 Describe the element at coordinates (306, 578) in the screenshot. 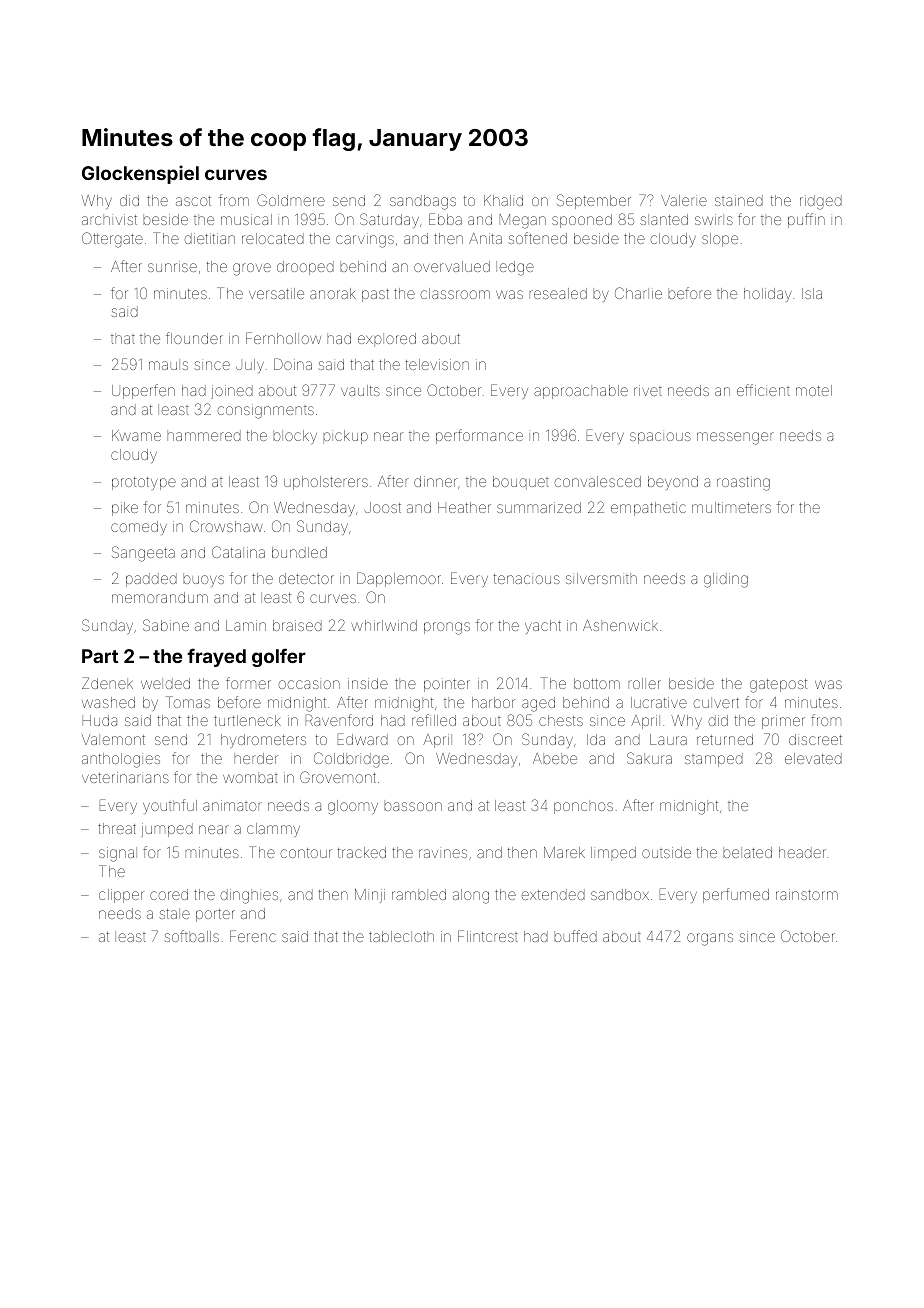

I see `detector` at that location.
